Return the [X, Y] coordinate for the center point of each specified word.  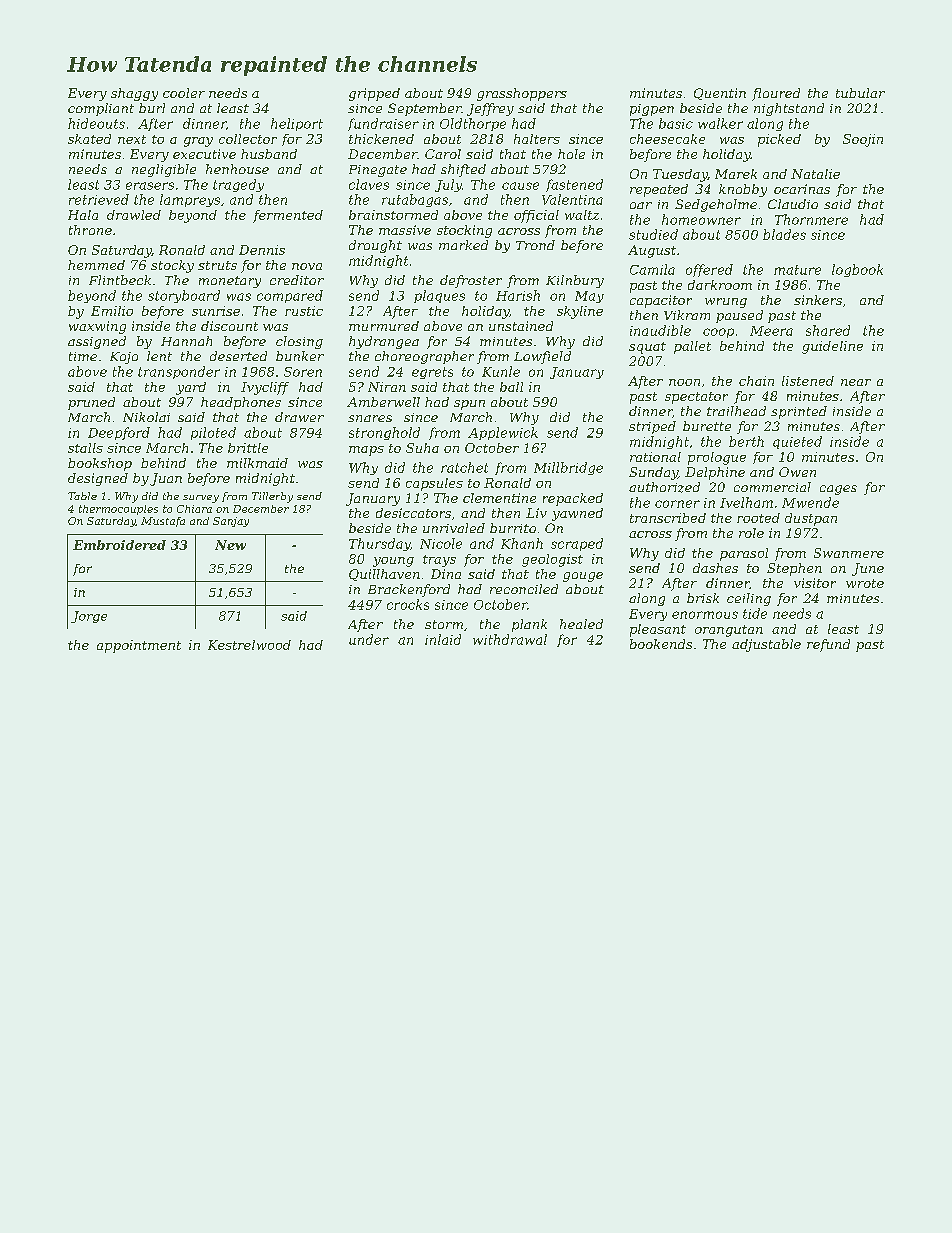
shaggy [134, 94]
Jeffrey [490, 109]
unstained [521, 326]
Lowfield [542, 357]
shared [828, 330]
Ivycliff [265, 388]
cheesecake [667, 139]
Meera [771, 331]
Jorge [89, 617]
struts [217, 265]
